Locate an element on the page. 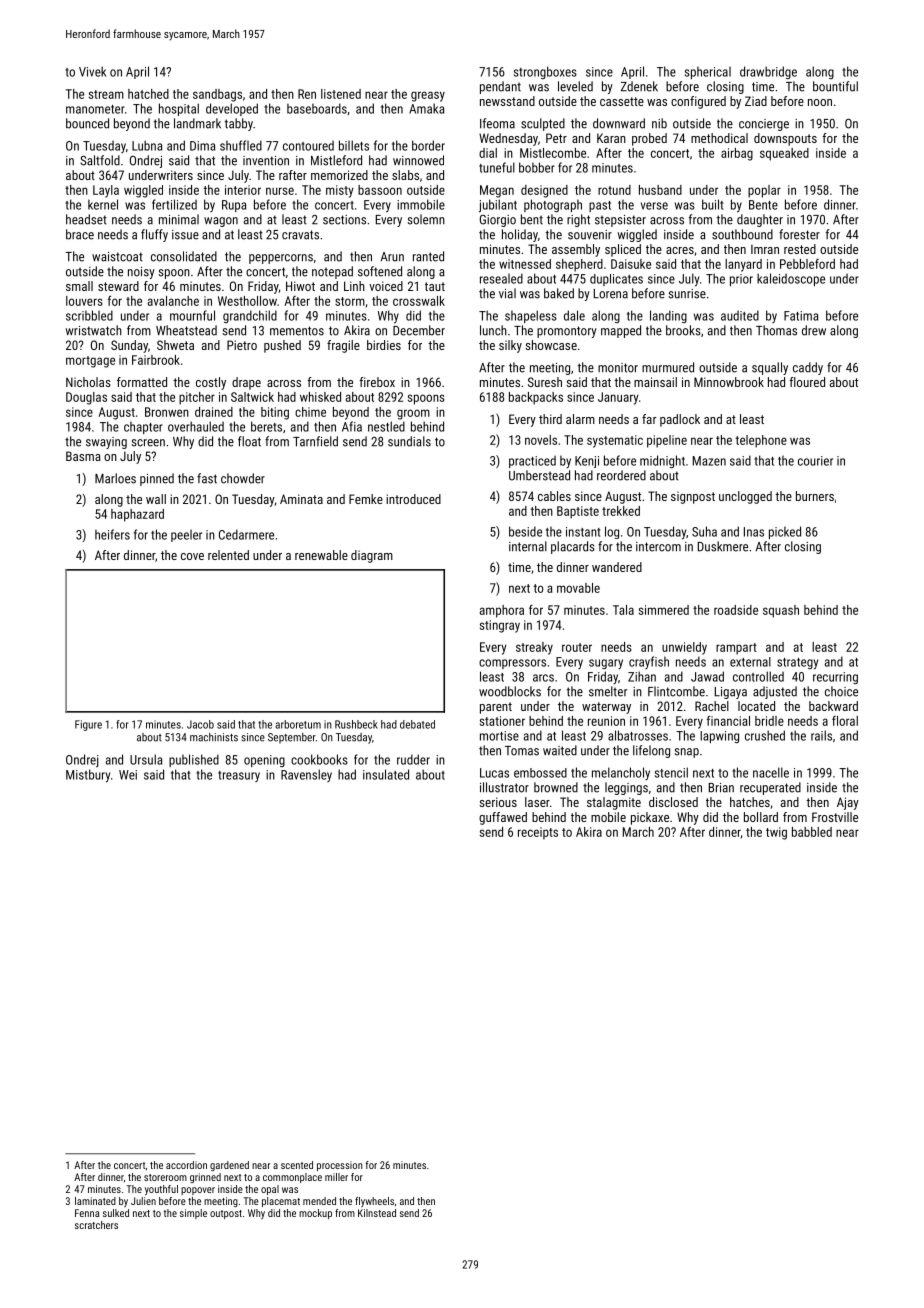 This image has width=924, height=1308. twig is located at coordinates (776, 833).
